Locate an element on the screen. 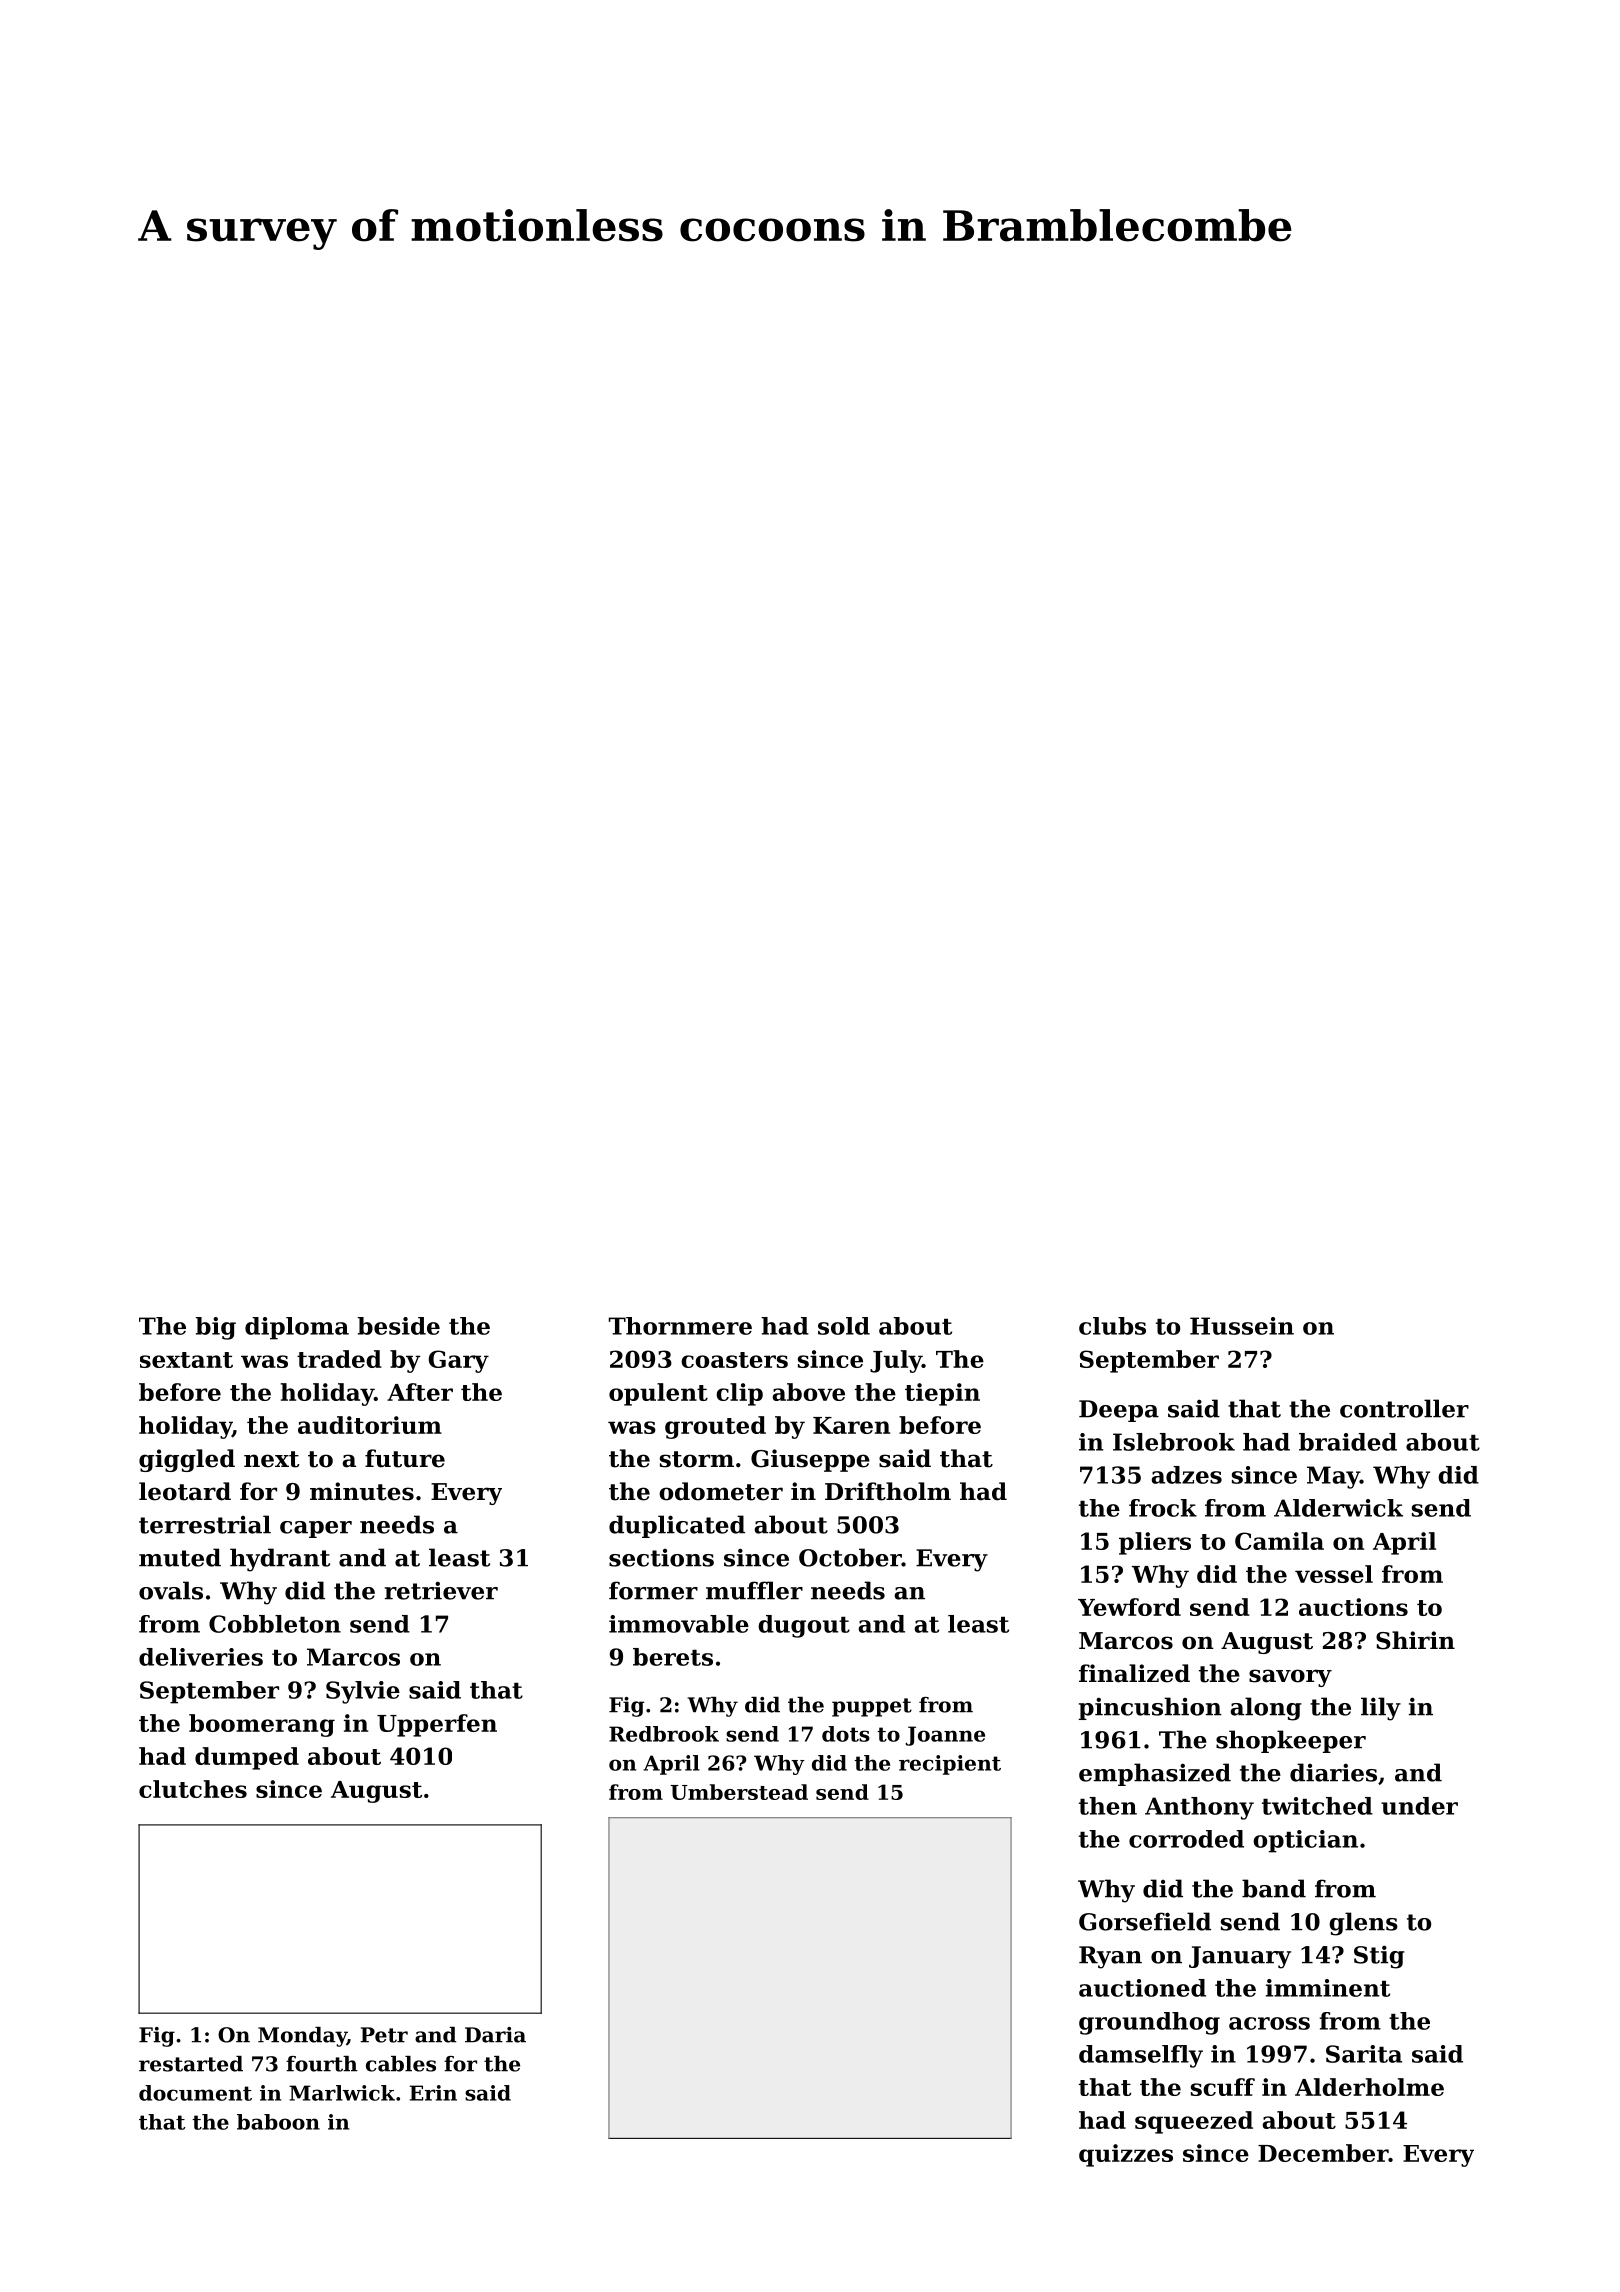 Image resolution: width=1620 pixels, height=2292 pixels. baboon is located at coordinates (278, 2122).
